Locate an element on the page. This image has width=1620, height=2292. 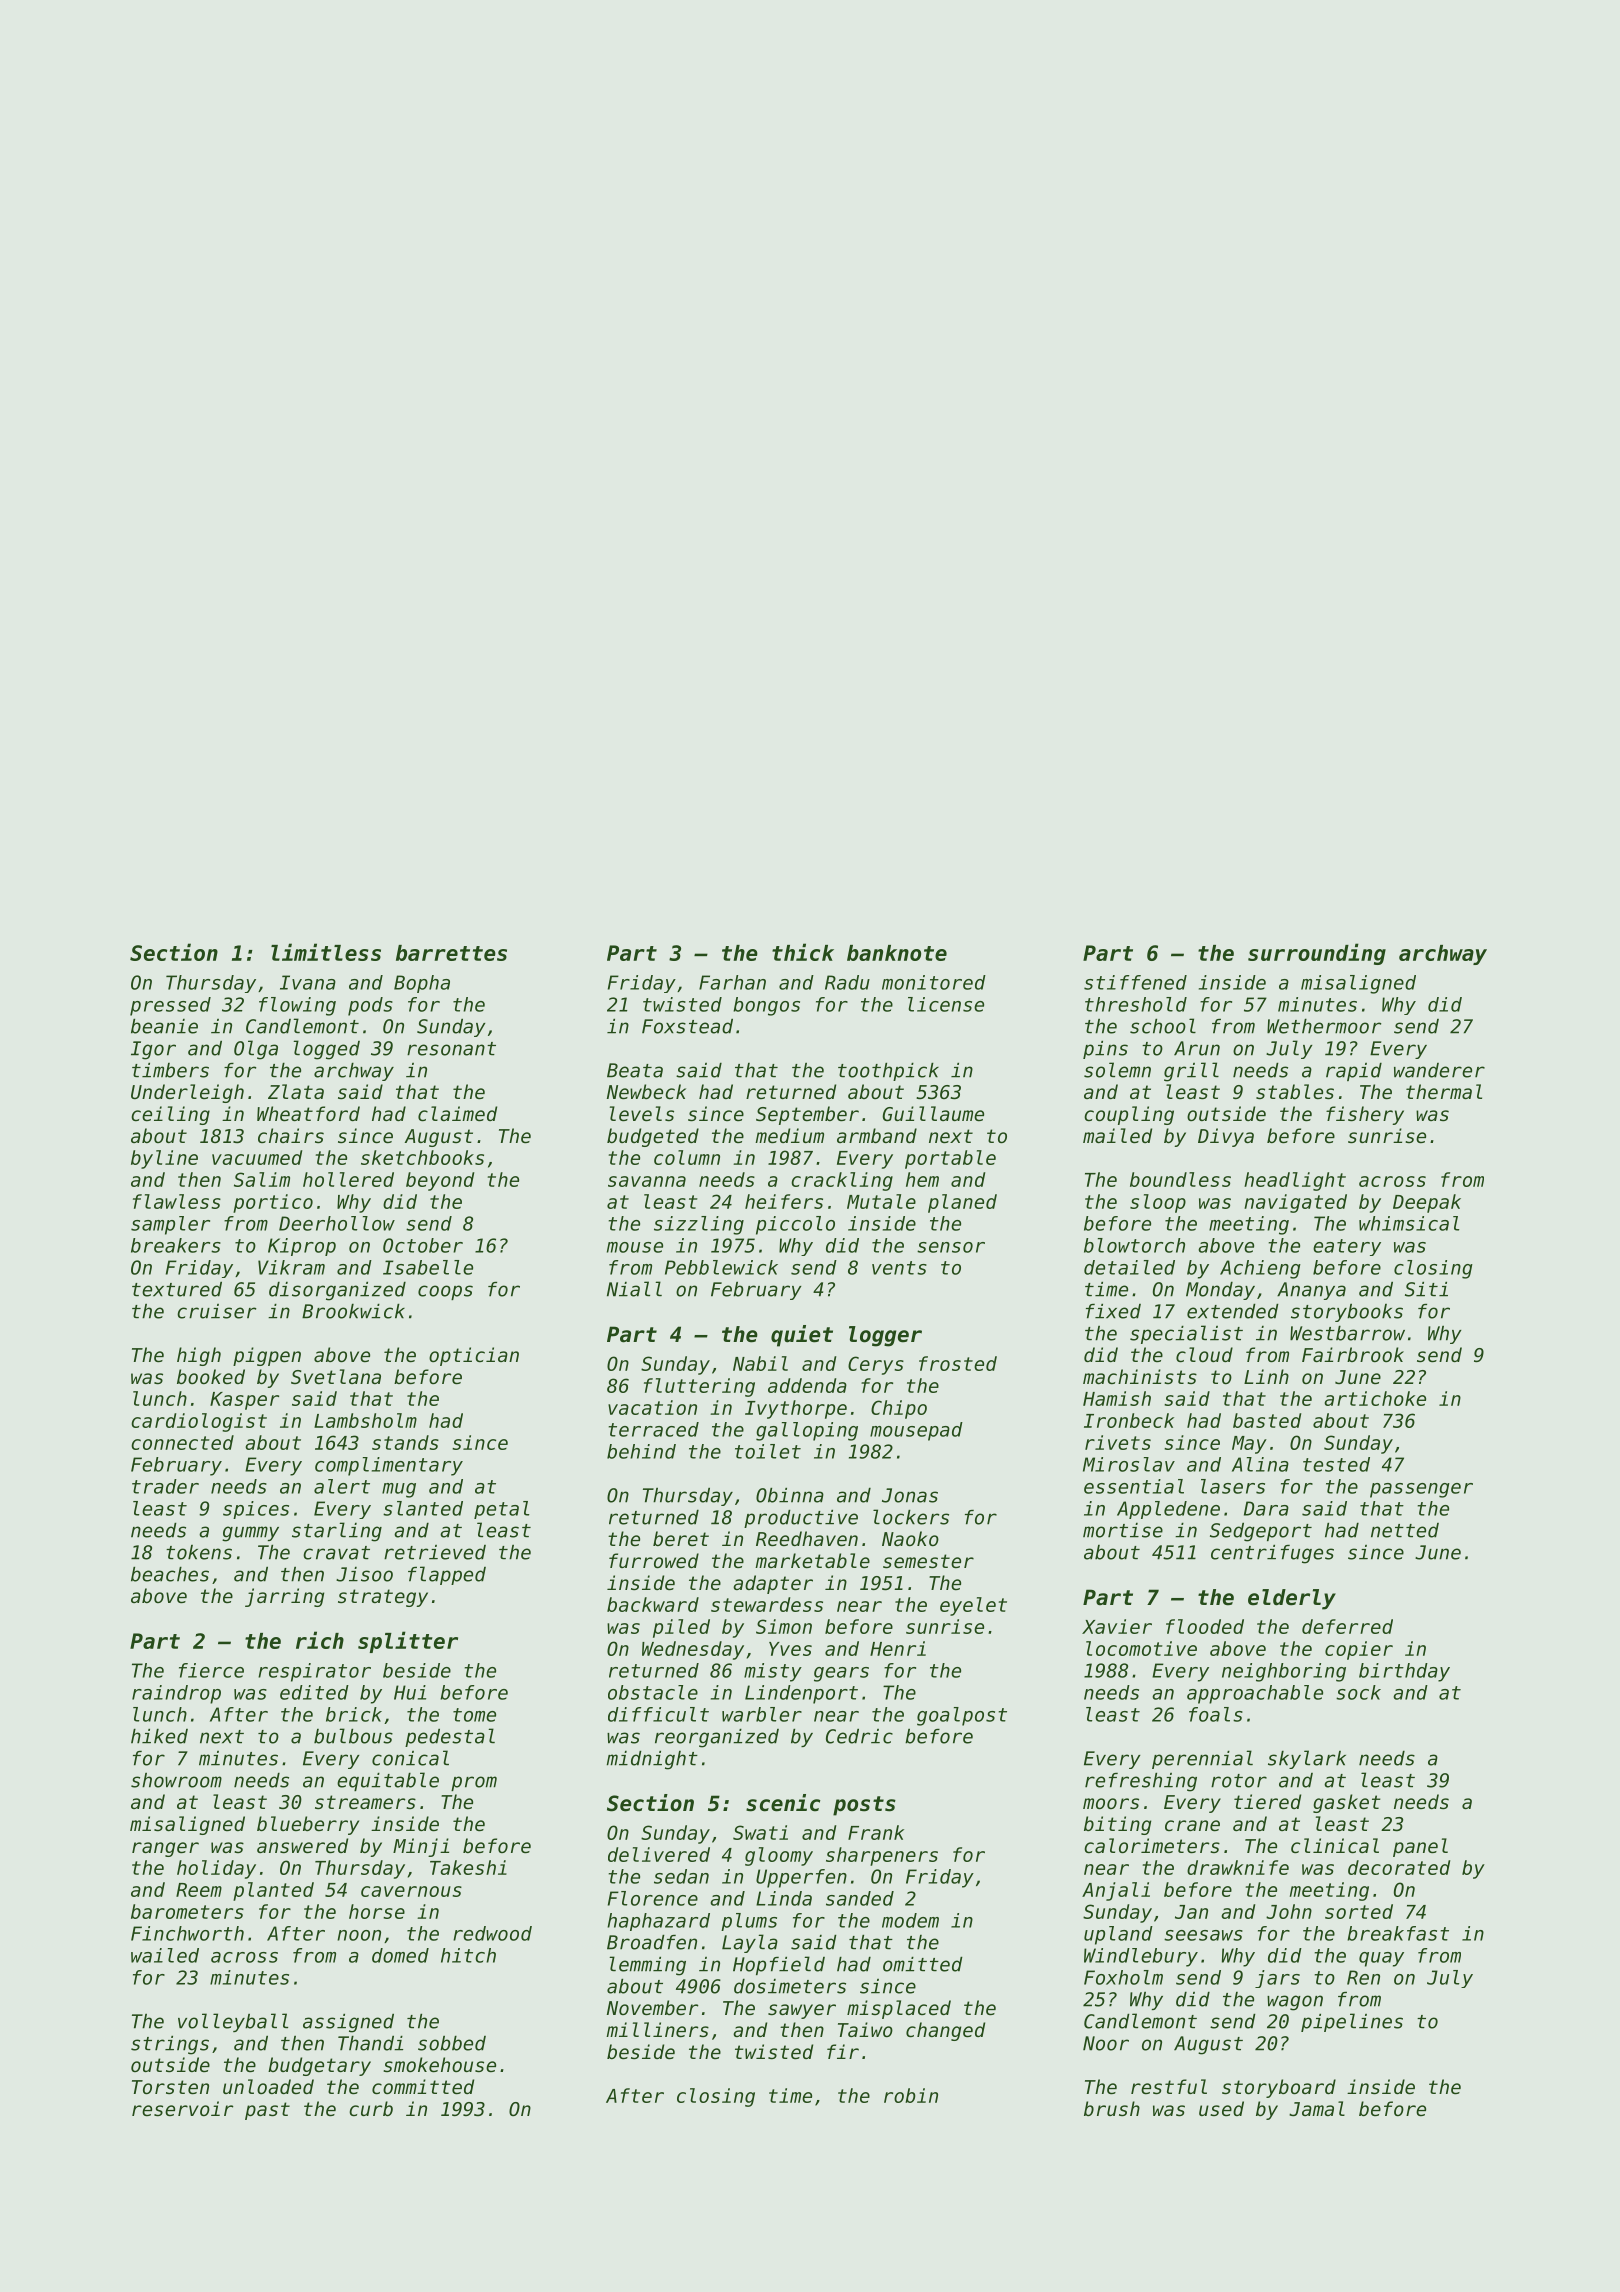
Monday is located at coordinates (1220, 1291).
